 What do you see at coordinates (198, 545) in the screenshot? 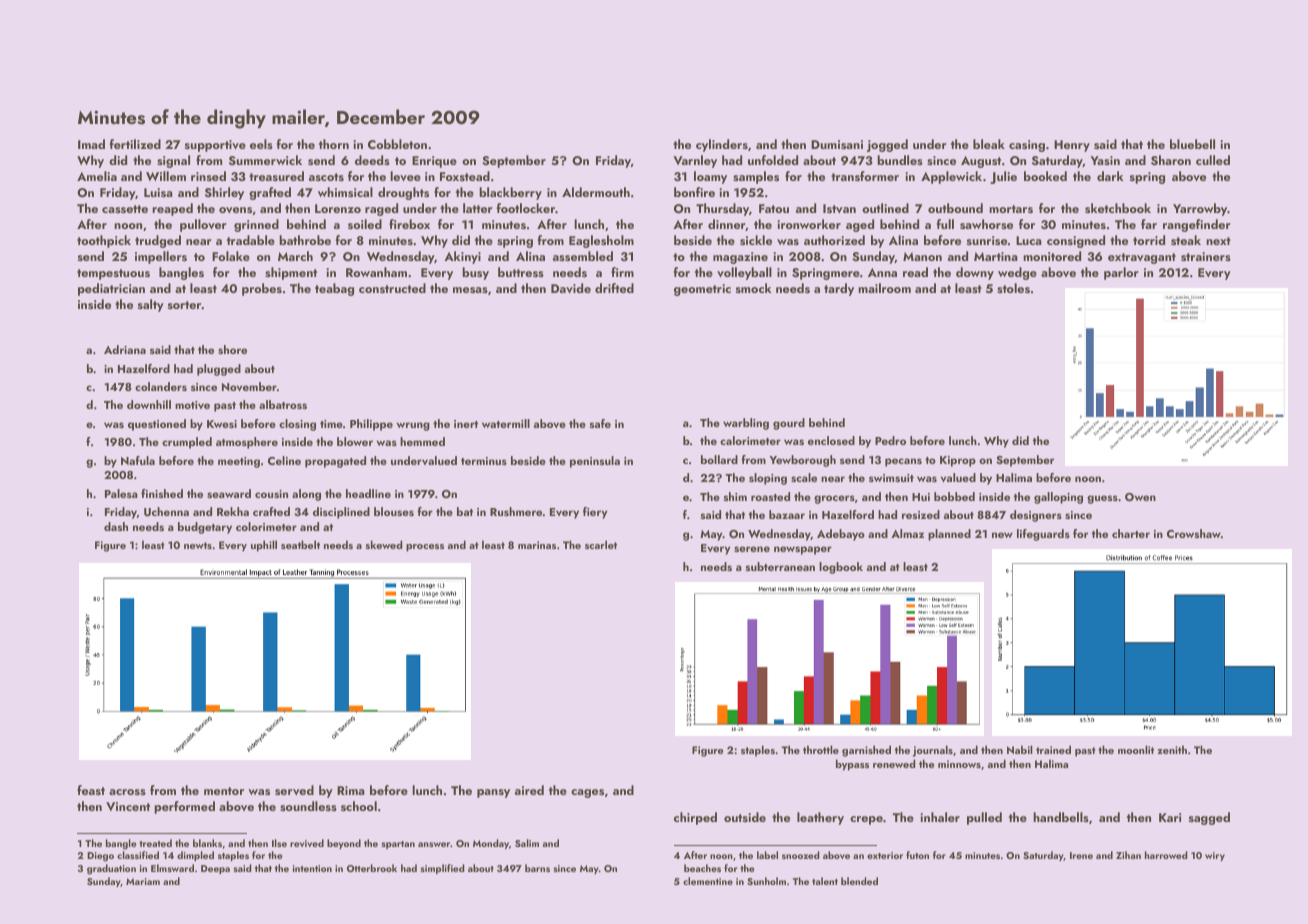
I see `newts` at bounding box center [198, 545].
